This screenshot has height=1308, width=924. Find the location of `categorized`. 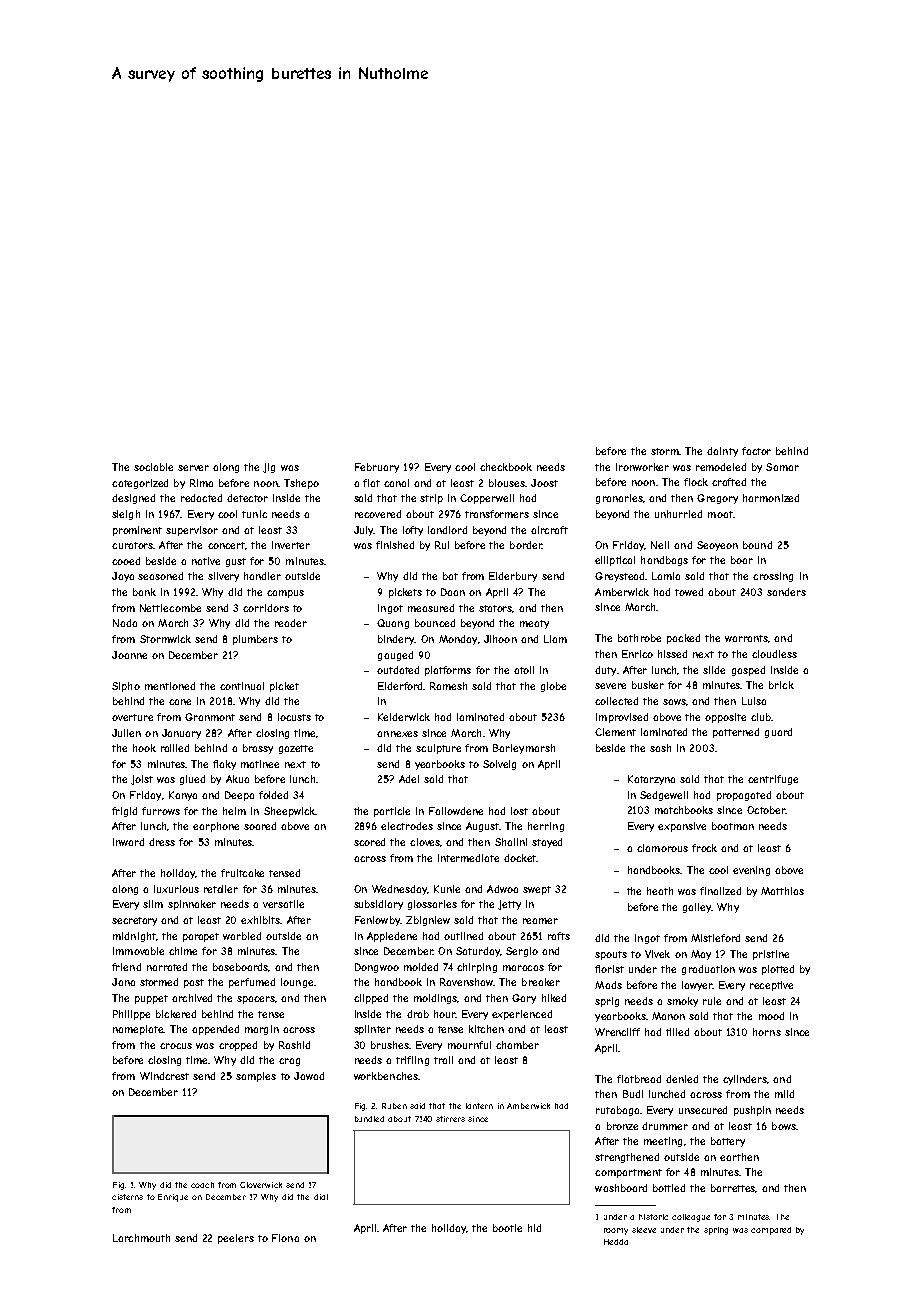

categorized is located at coordinates (140, 484).
